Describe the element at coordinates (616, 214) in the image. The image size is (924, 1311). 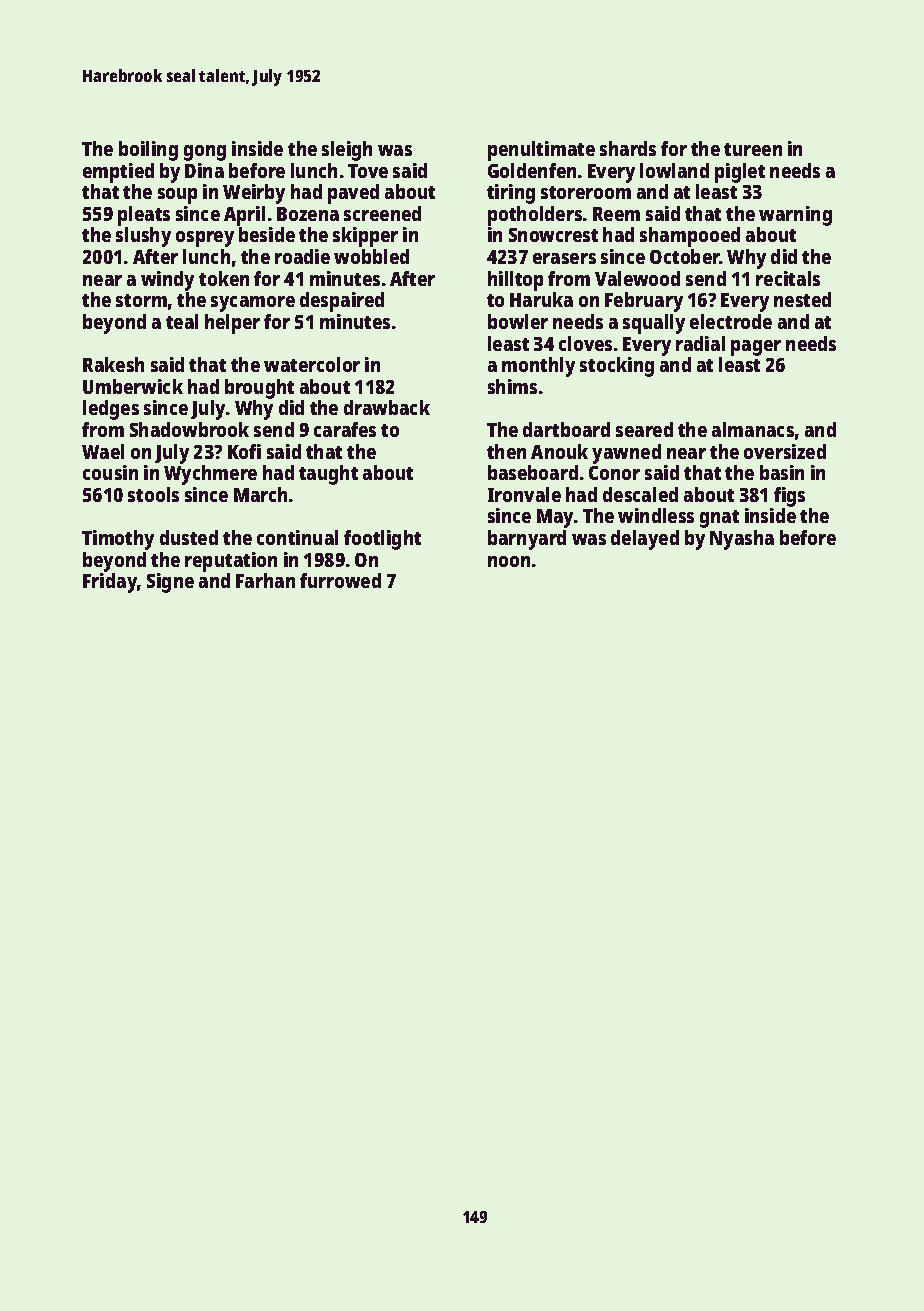
I see `Reem` at that location.
